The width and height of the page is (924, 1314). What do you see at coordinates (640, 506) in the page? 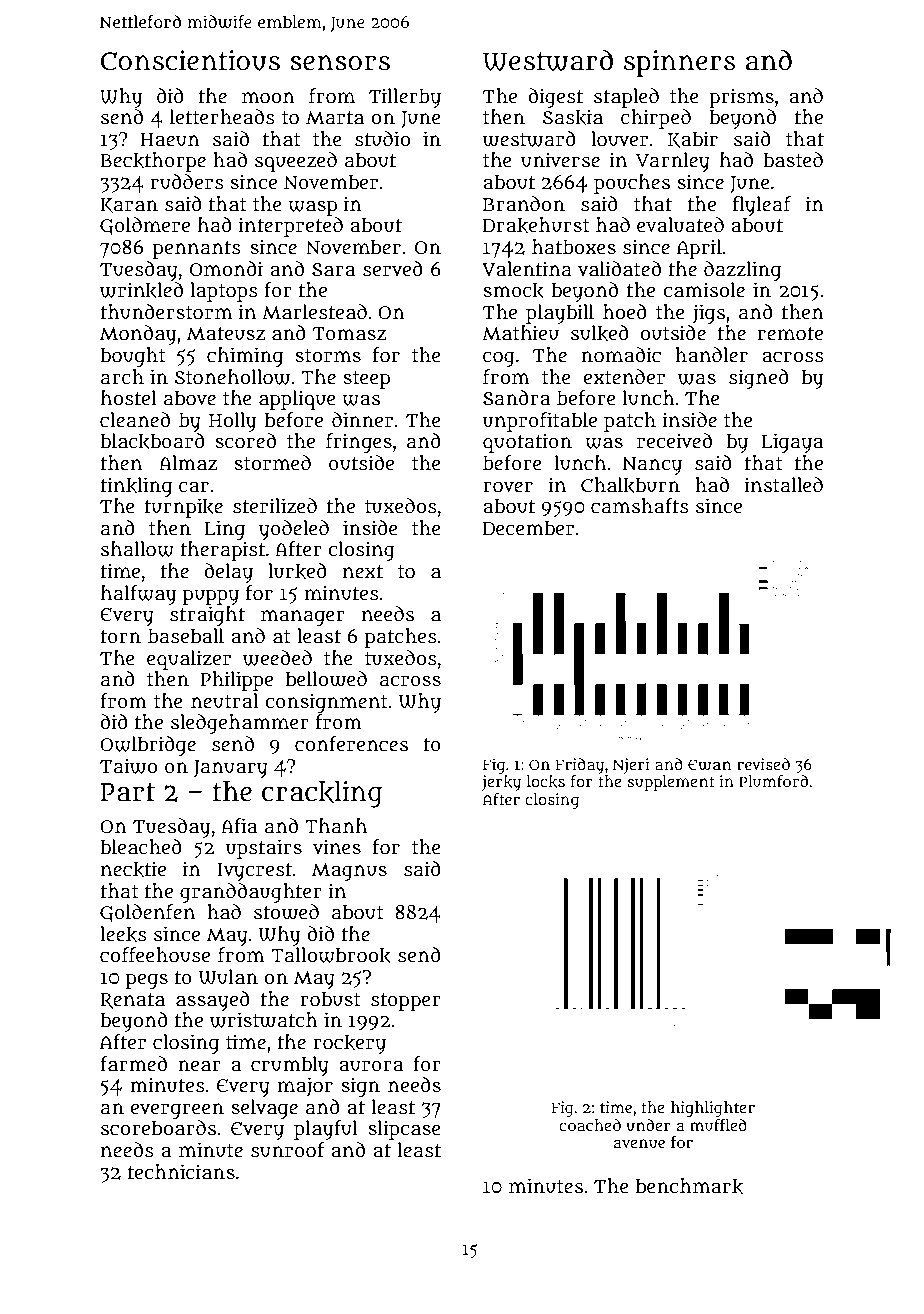
I see `camshafts` at bounding box center [640, 506].
